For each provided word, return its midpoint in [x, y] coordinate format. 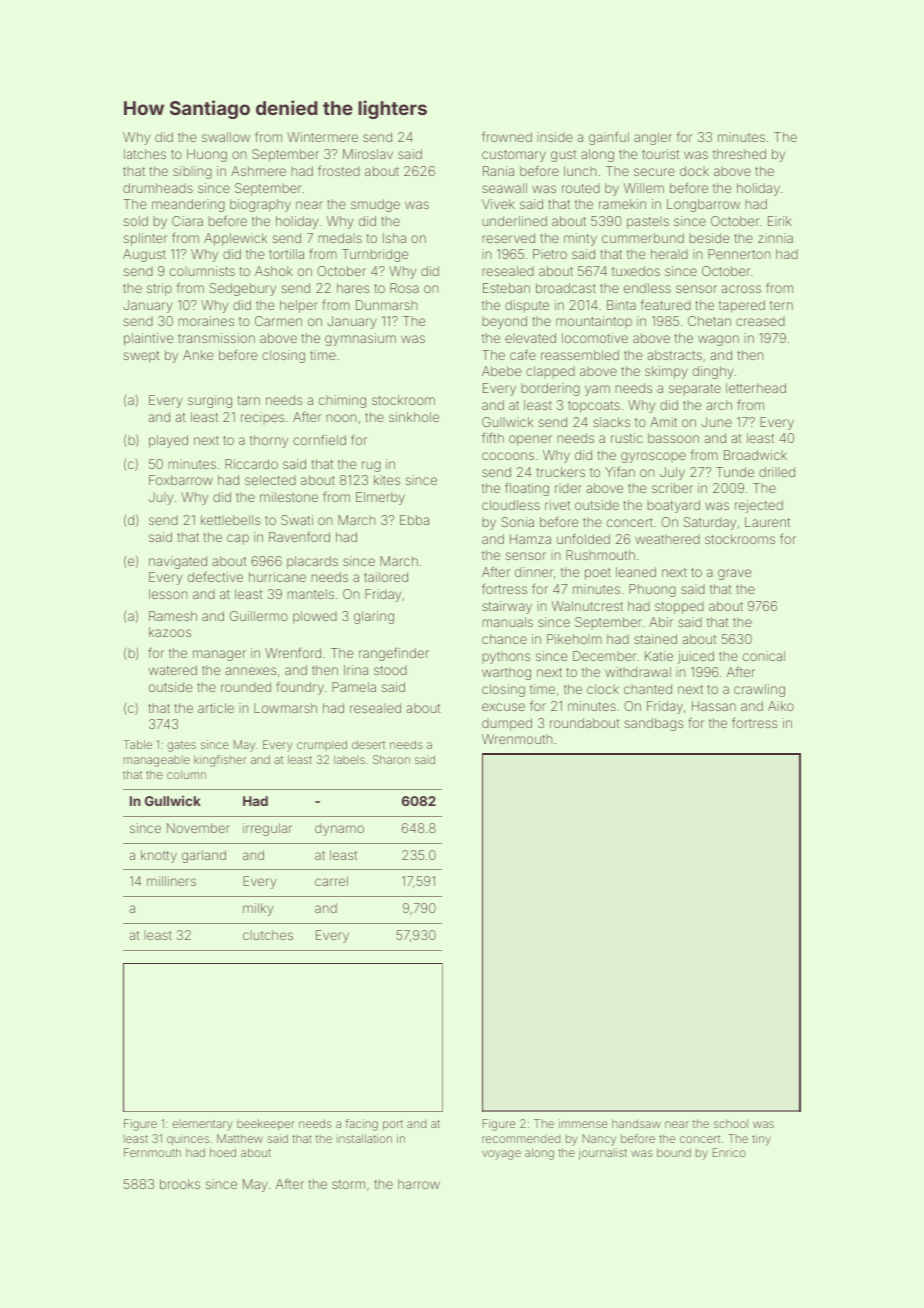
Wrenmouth [517, 739]
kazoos [170, 632]
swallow [226, 137]
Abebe [502, 371]
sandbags [654, 724]
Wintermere [322, 137]
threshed [739, 154]
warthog [506, 673]
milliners [171, 881]
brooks [180, 1184]
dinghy [713, 372]
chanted [648, 689]
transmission [216, 338]
